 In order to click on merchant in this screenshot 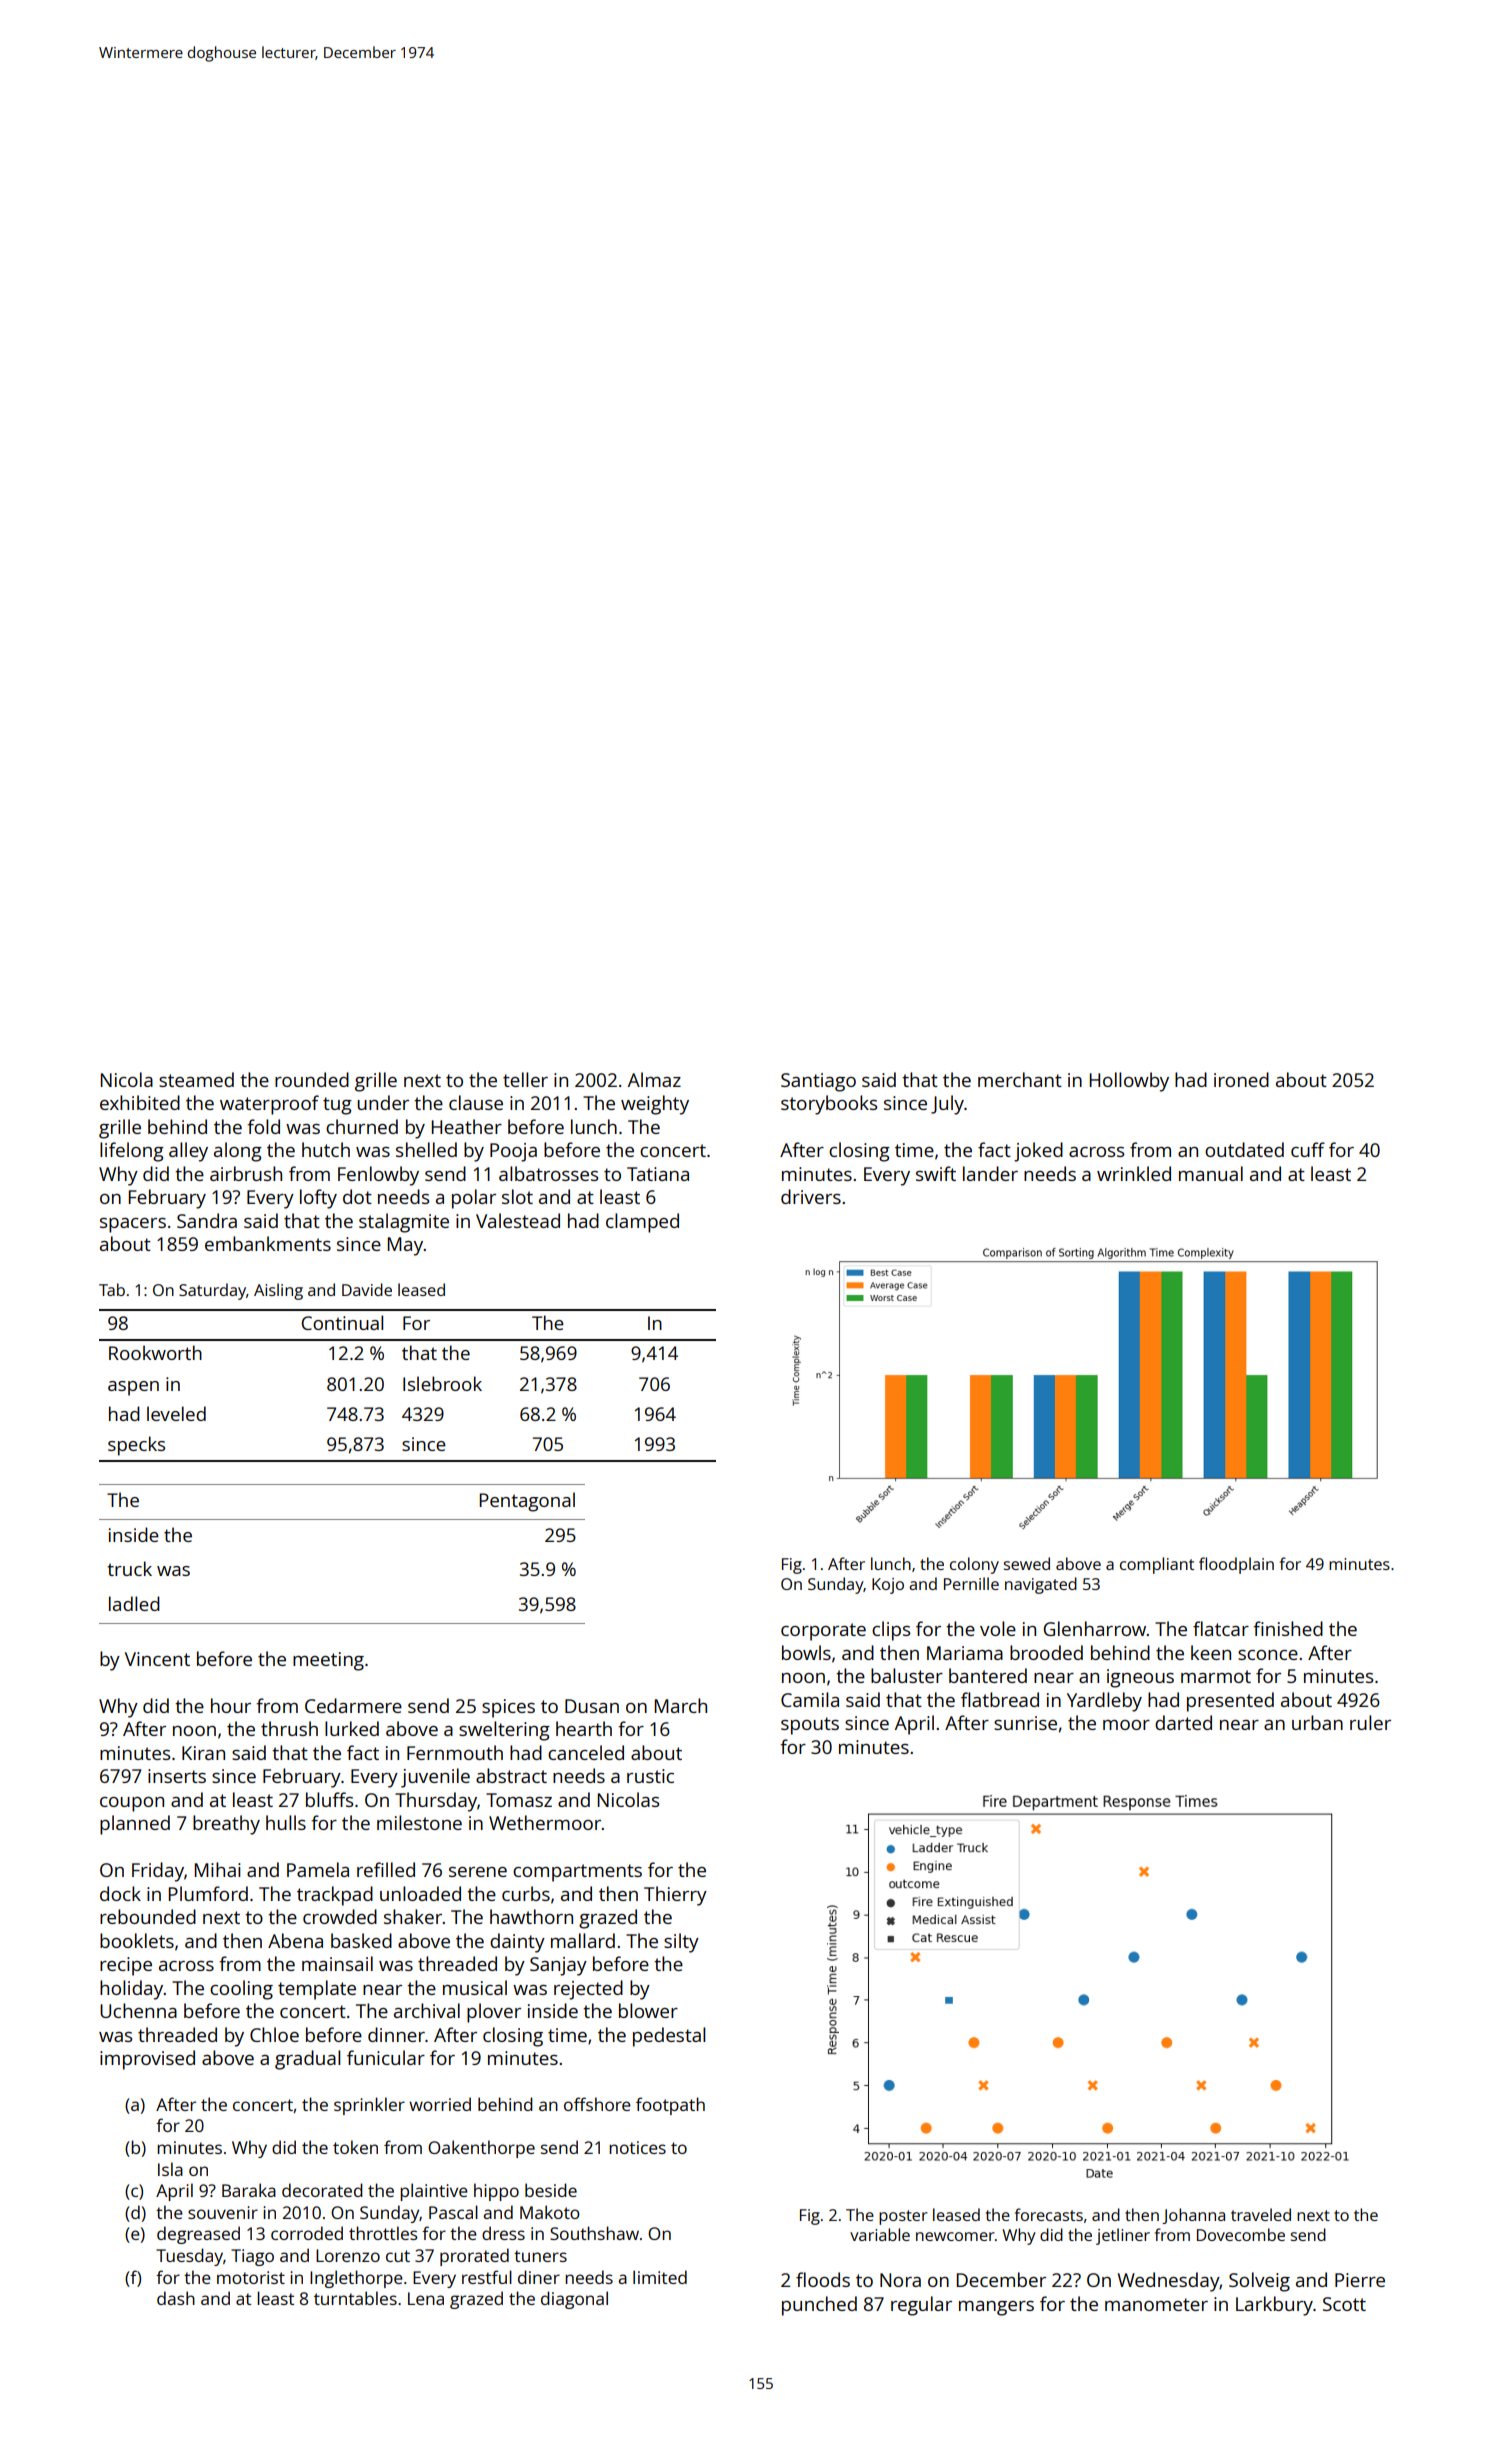, I will do `click(1020, 1079)`.
